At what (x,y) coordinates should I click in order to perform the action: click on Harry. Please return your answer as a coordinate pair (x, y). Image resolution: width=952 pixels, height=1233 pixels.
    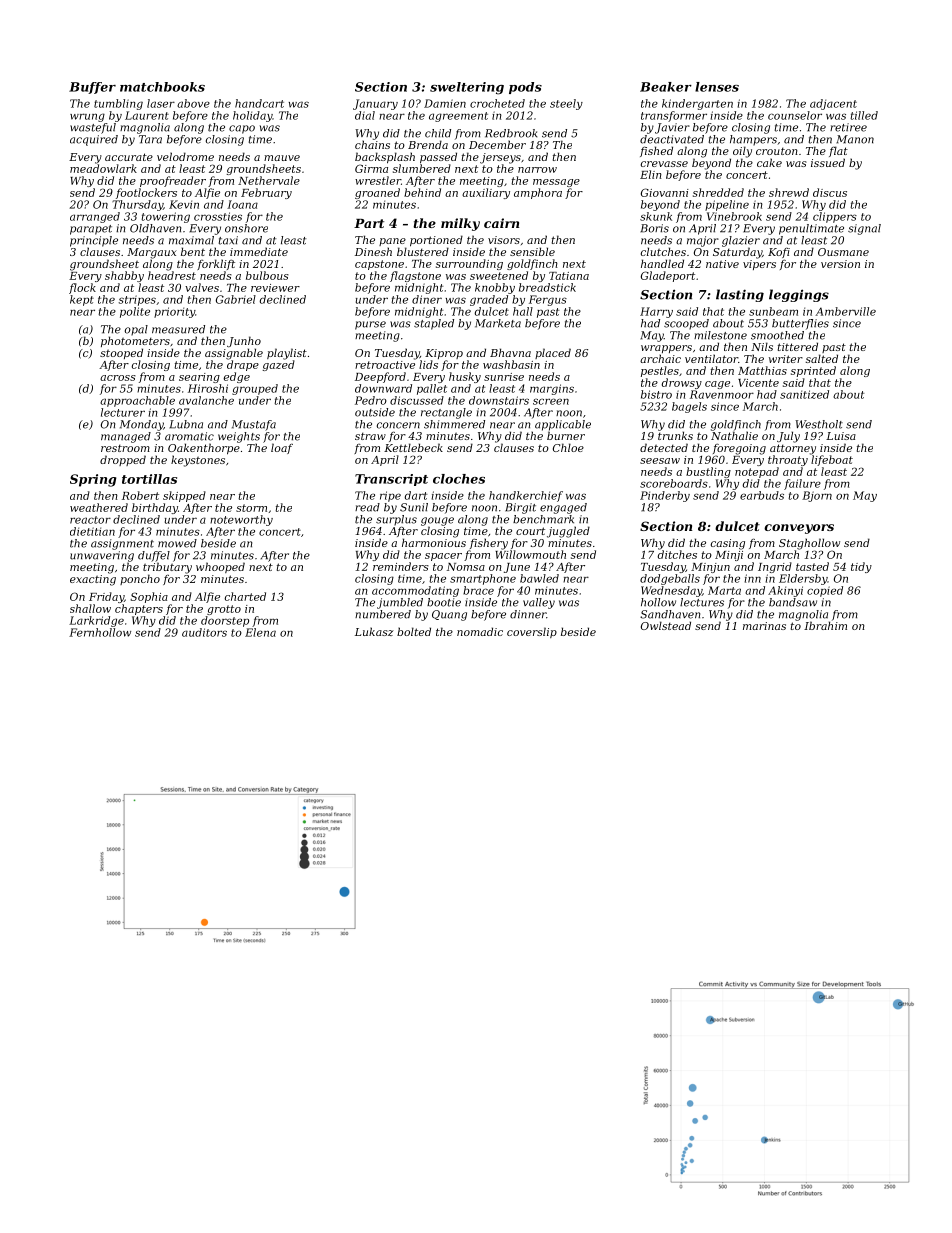
    Looking at the image, I should click on (656, 312).
